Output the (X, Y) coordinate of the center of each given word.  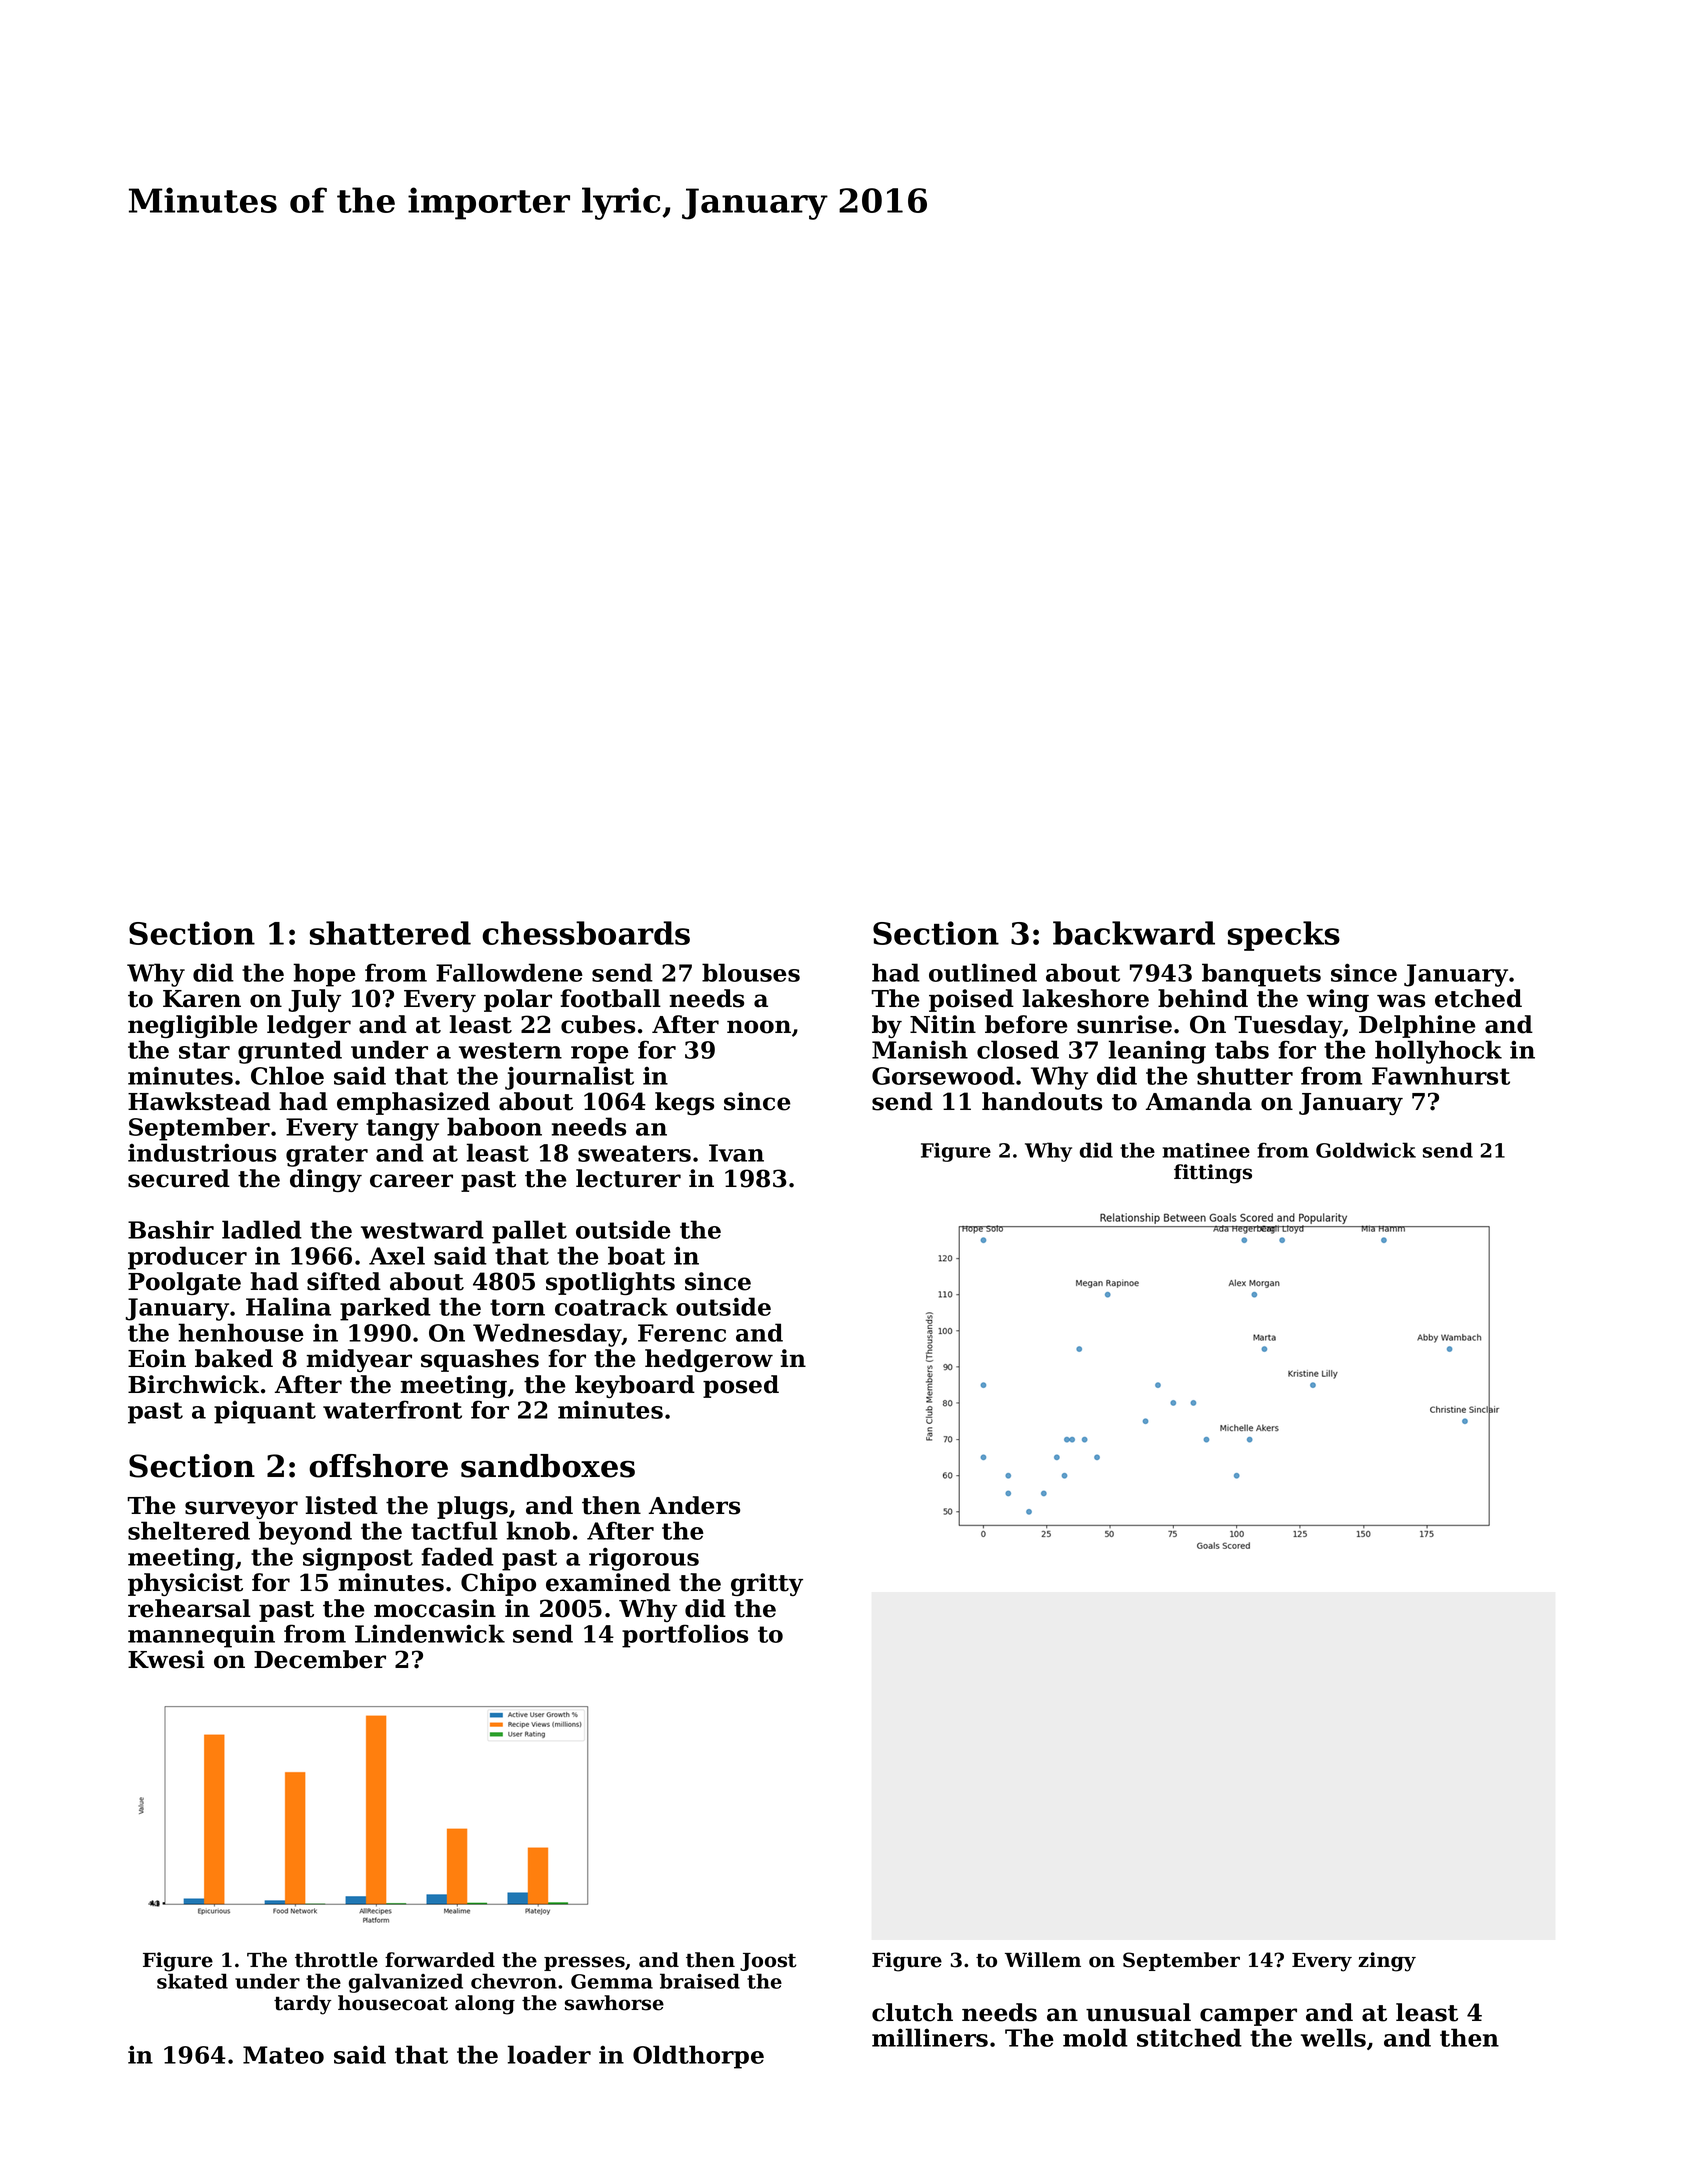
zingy (1387, 1962)
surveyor (241, 1510)
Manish (920, 1049)
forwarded (440, 1960)
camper (1248, 2017)
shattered (390, 933)
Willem (1043, 1960)
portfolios (685, 1636)
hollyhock (1438, 1052)
